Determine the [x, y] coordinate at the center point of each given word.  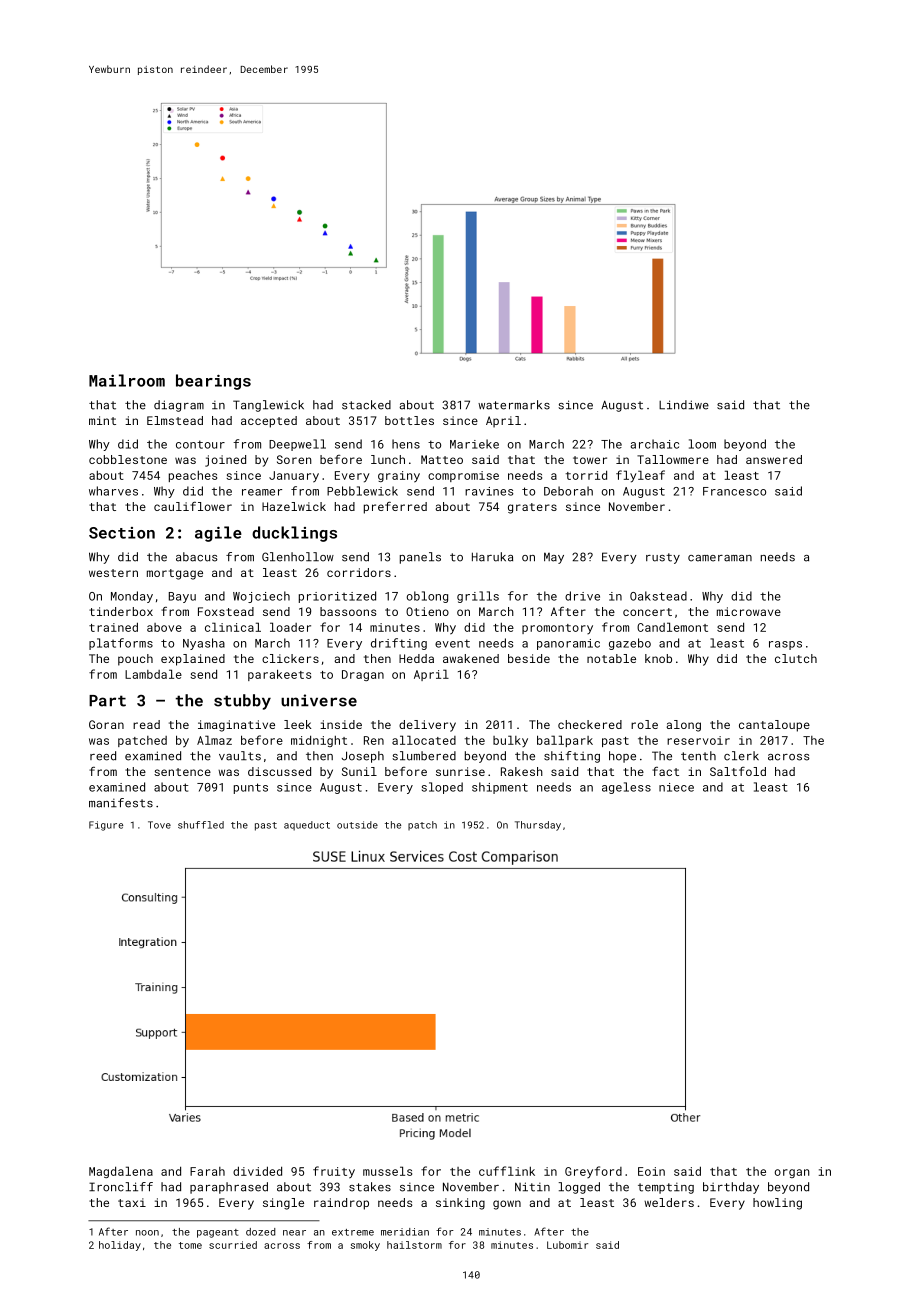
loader [290, 627]
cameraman [720, 558]
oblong [427, 597]
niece [676, 787]
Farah [207, 1171]
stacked [366, 405]
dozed [260, 1232]
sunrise [460, 771]
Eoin [651, 1171]
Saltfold [738, 771]
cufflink [507, 1171]
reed [103, 756]
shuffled [201, 825]
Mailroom [127, 380]
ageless [626, 788]
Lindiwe [684, 405]
